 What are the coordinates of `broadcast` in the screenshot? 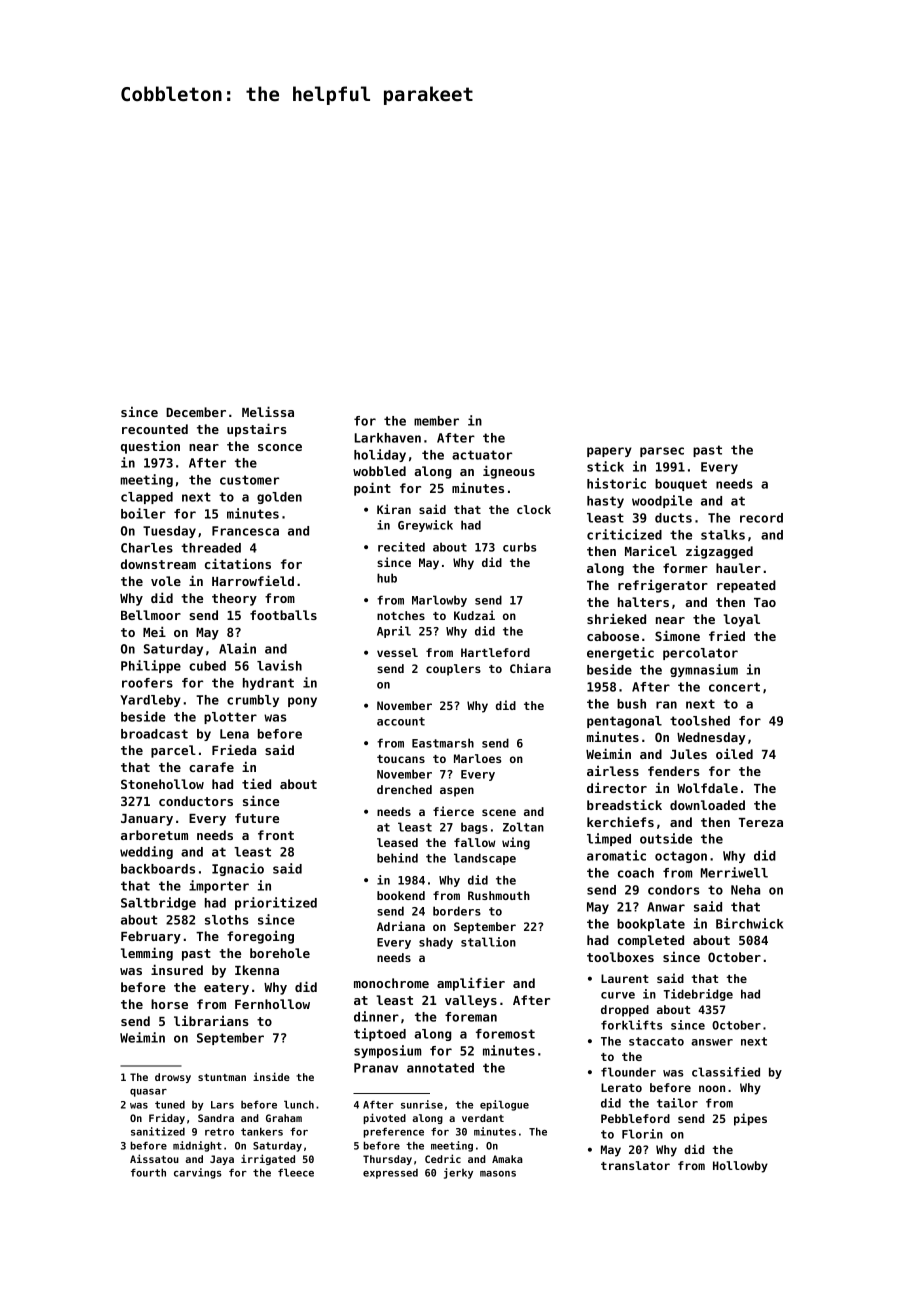 It's located at (154, 734).
